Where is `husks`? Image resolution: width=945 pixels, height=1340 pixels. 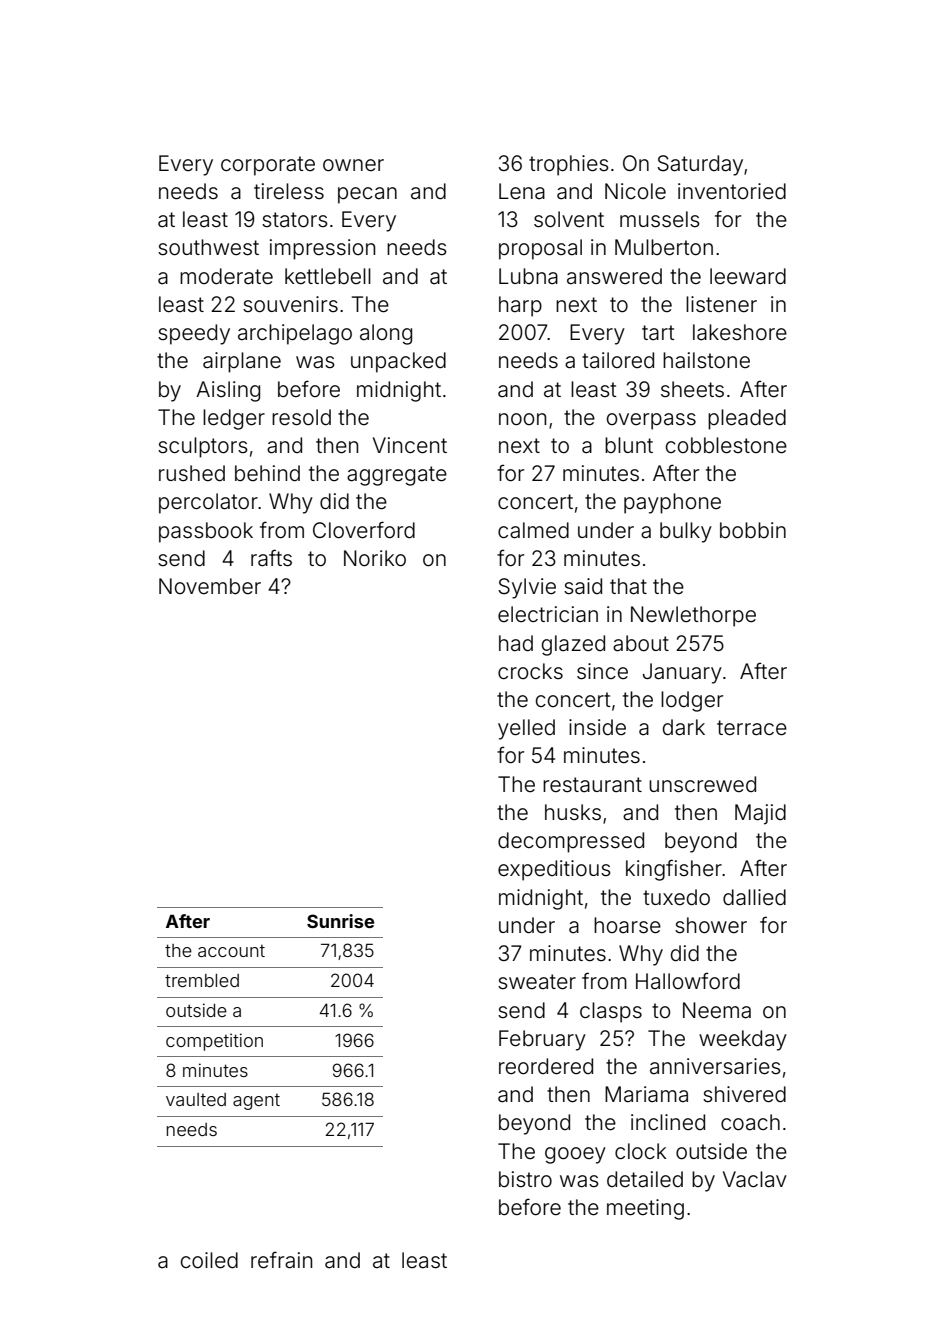 husks is located at coordinates (573, 812).
